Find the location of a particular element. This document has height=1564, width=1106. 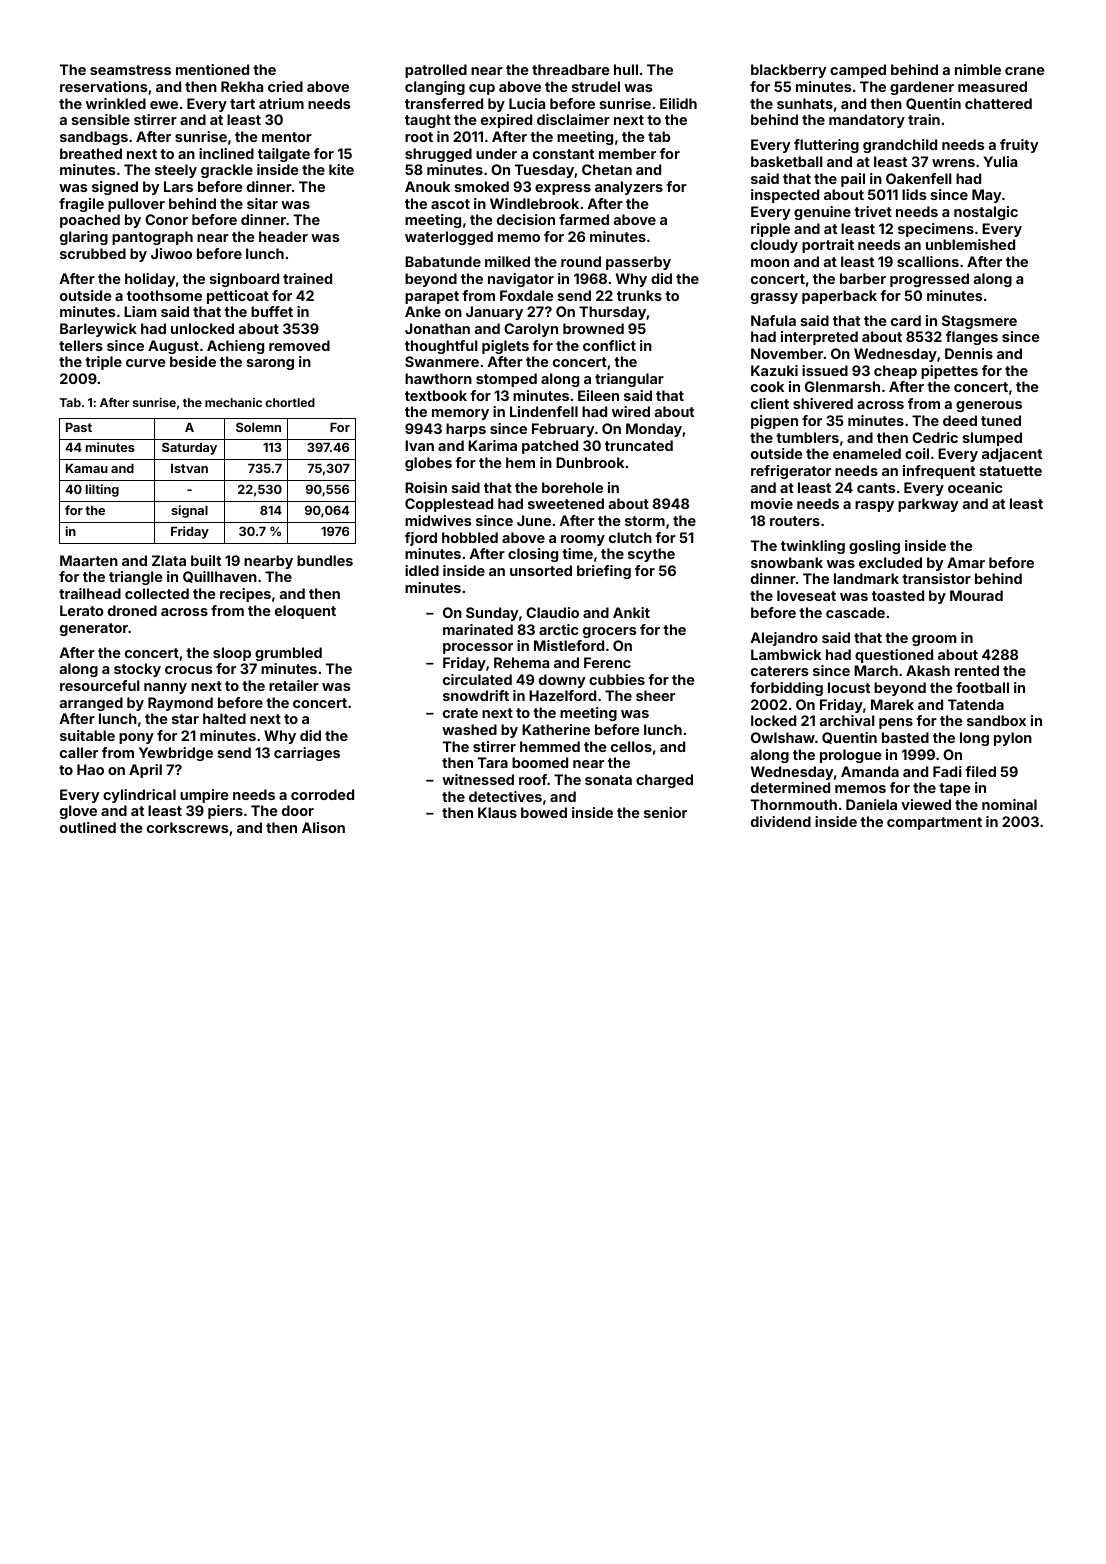

sandbags is located at coordinates (94, 138).
